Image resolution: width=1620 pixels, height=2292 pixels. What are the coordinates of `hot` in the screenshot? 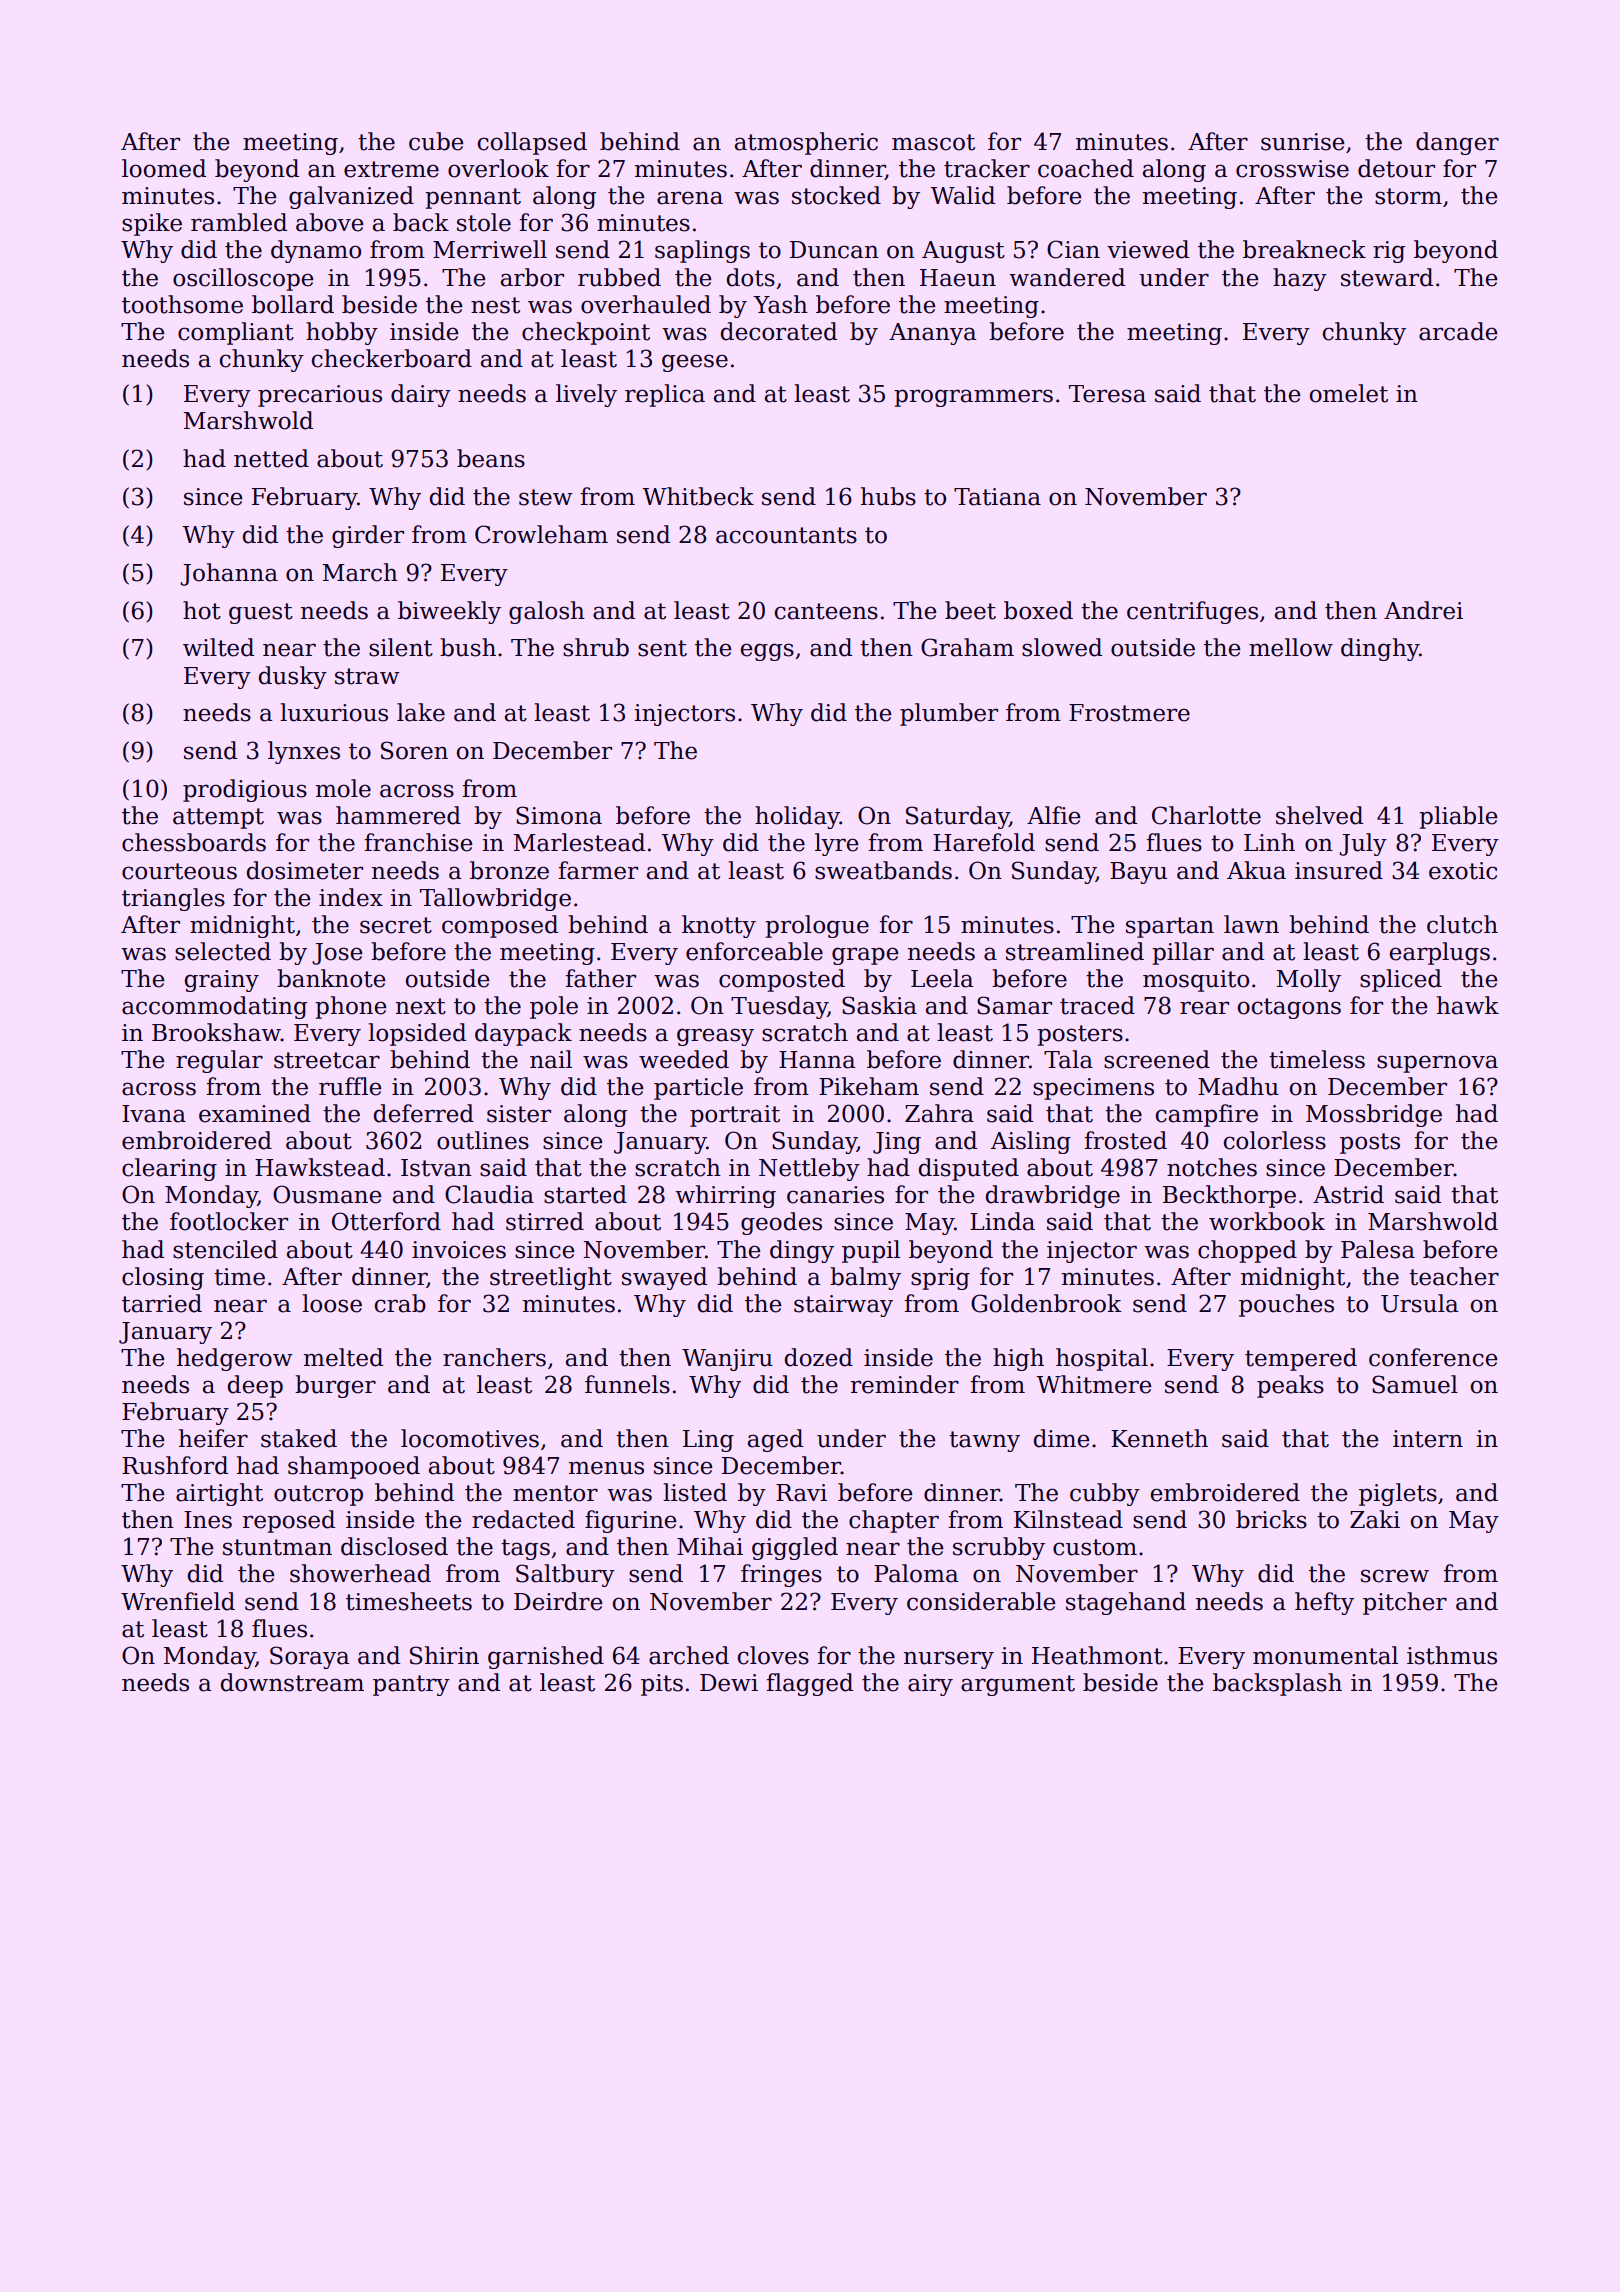 It's located at (202, 610).
